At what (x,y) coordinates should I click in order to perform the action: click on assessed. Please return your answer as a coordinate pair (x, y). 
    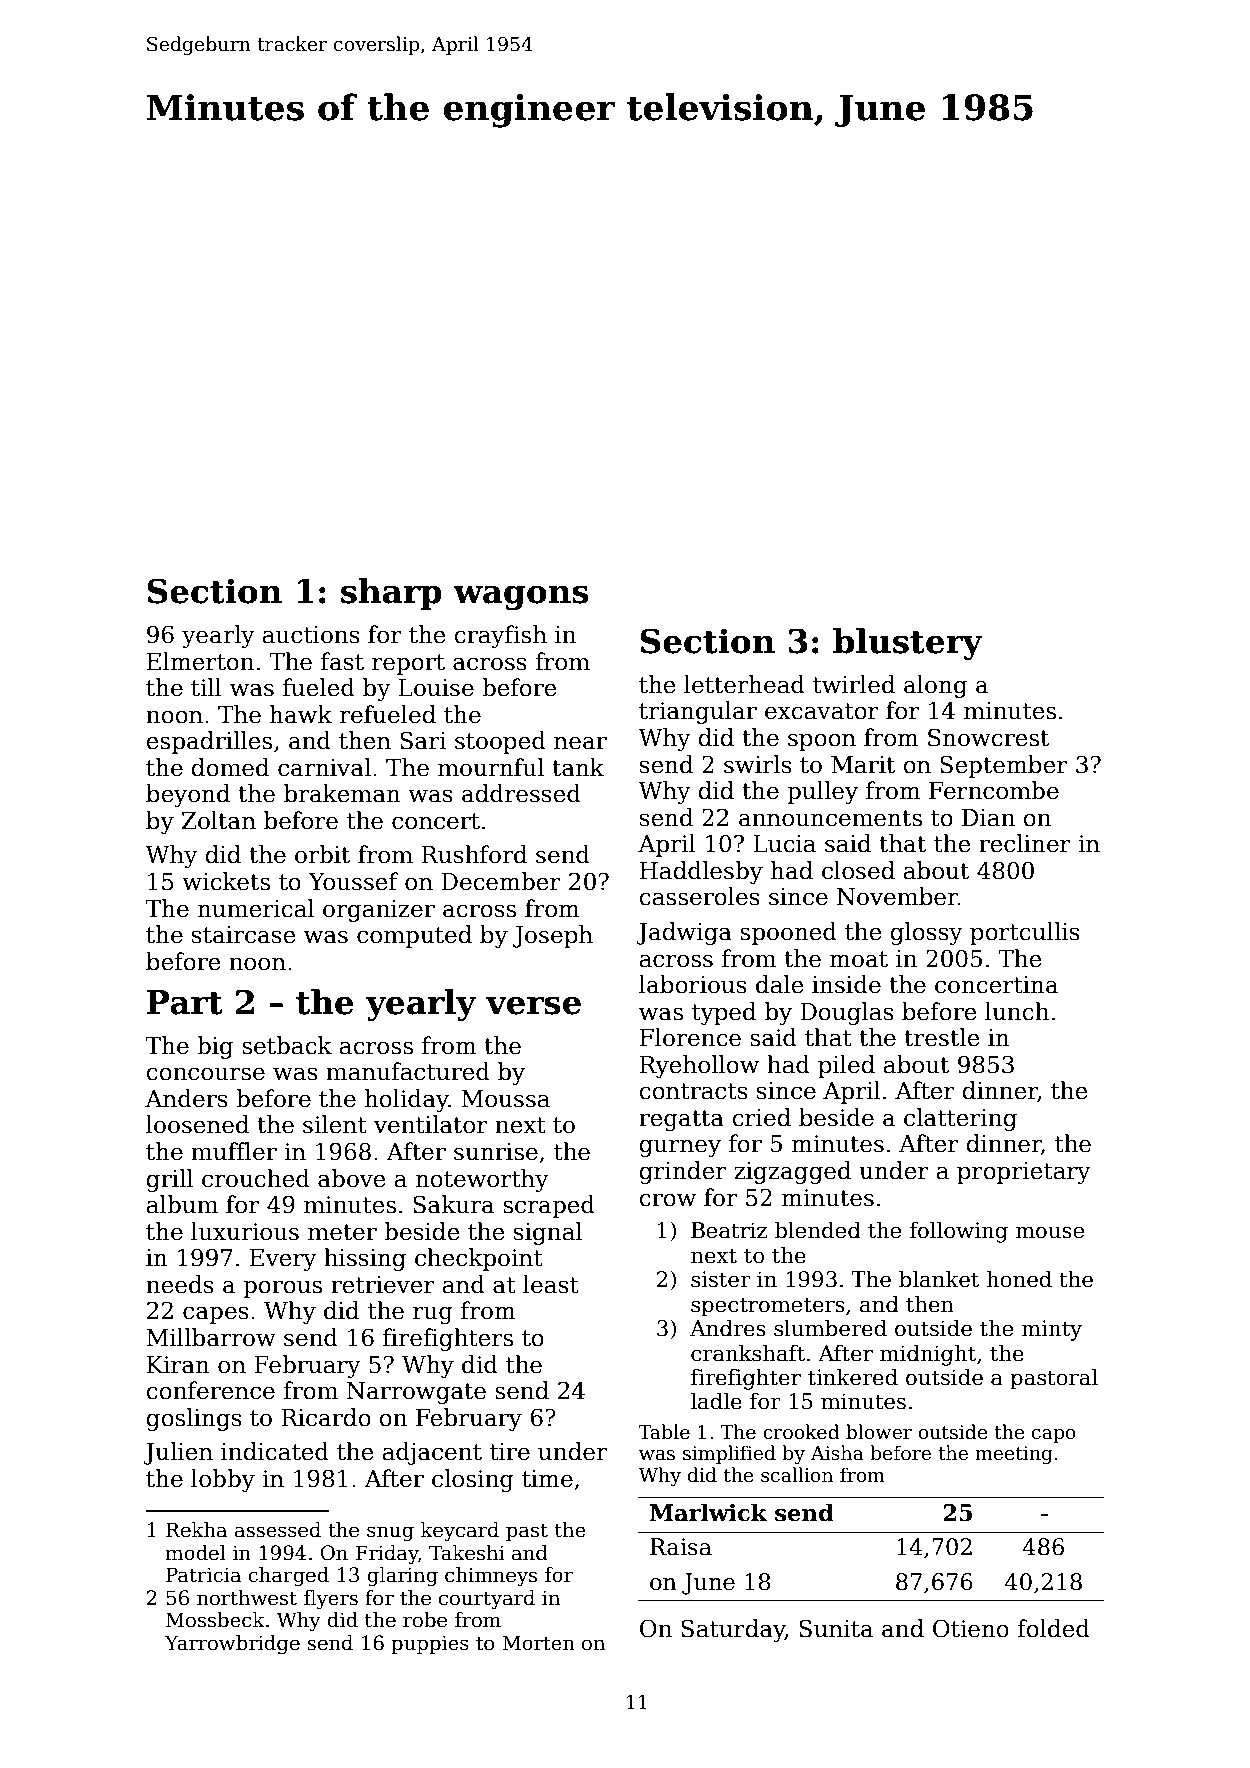
    Looking at the image, I should click on (278, 1530).
